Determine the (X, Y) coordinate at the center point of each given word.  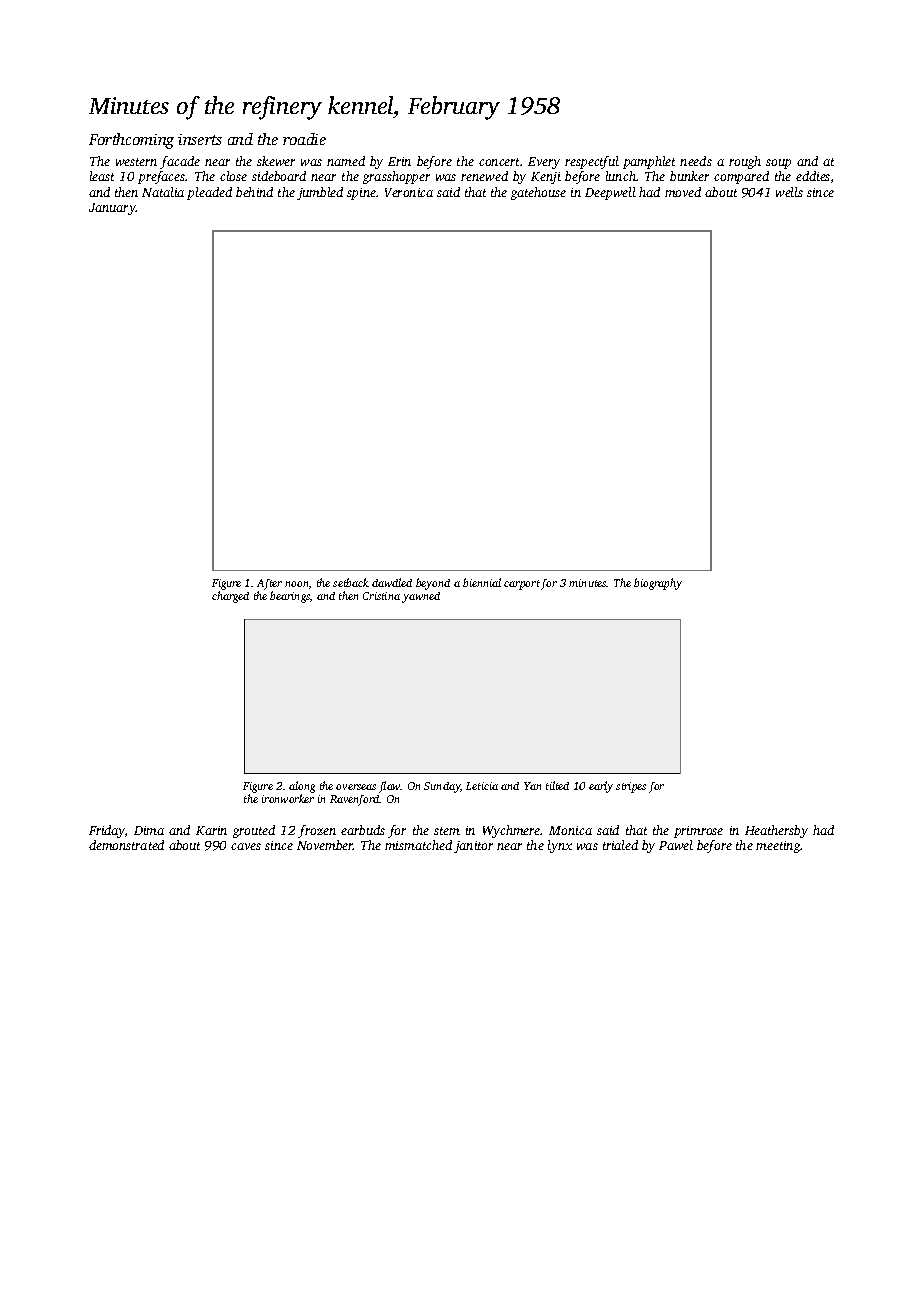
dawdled (392, 582)
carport (522, 585)
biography (658, 584)
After (269, 584)
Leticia (482, 786)
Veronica (409, 192)
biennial (482, 582)
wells (789, 192)
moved (683, 192)
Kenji (546, 178)
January (112, 209)
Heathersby (776, 831)
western (136, 162)
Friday (107, 831)
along (302, 787)
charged (230, 597)
